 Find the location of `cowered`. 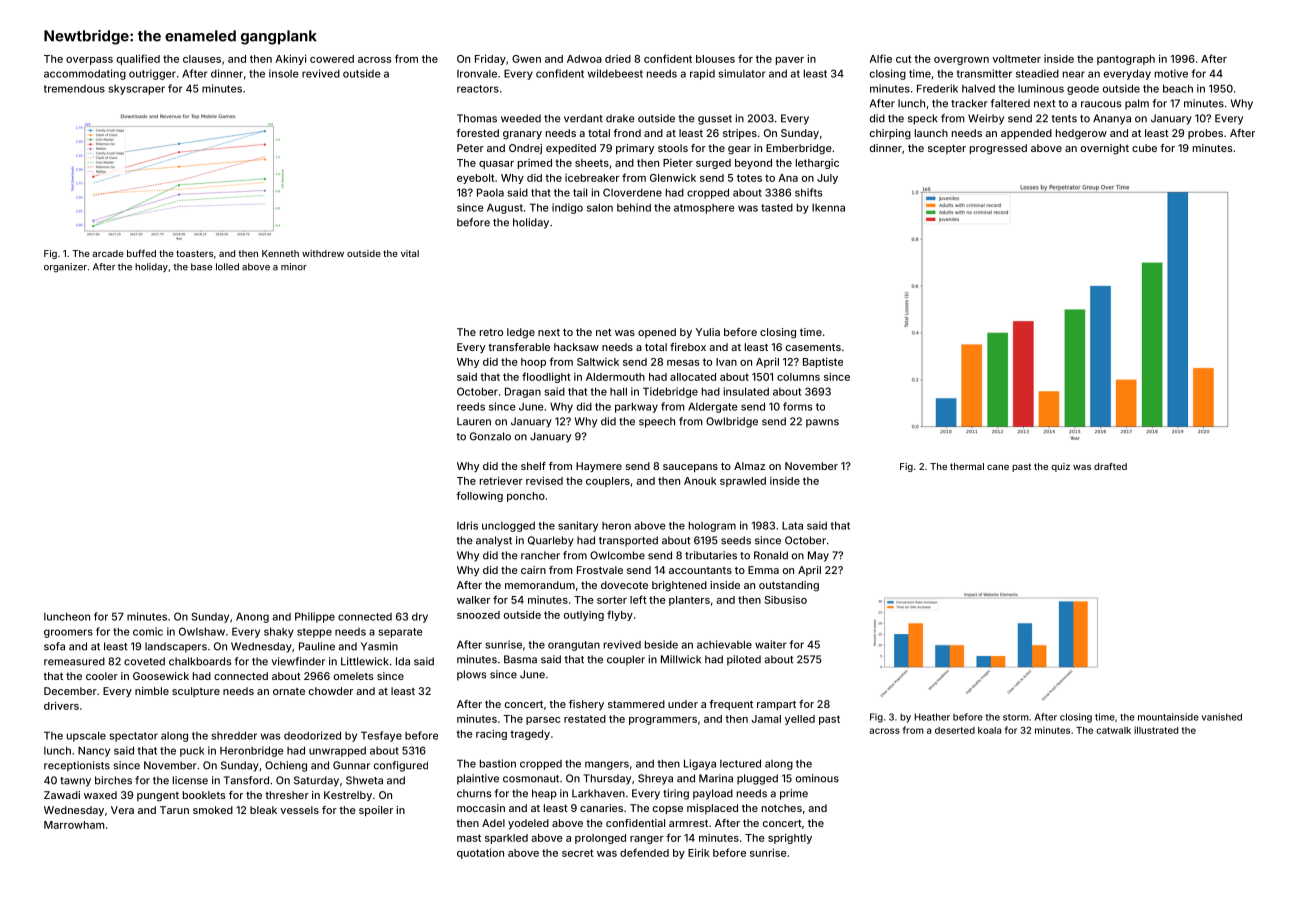

cowered is located at coordinates (332, 59).
